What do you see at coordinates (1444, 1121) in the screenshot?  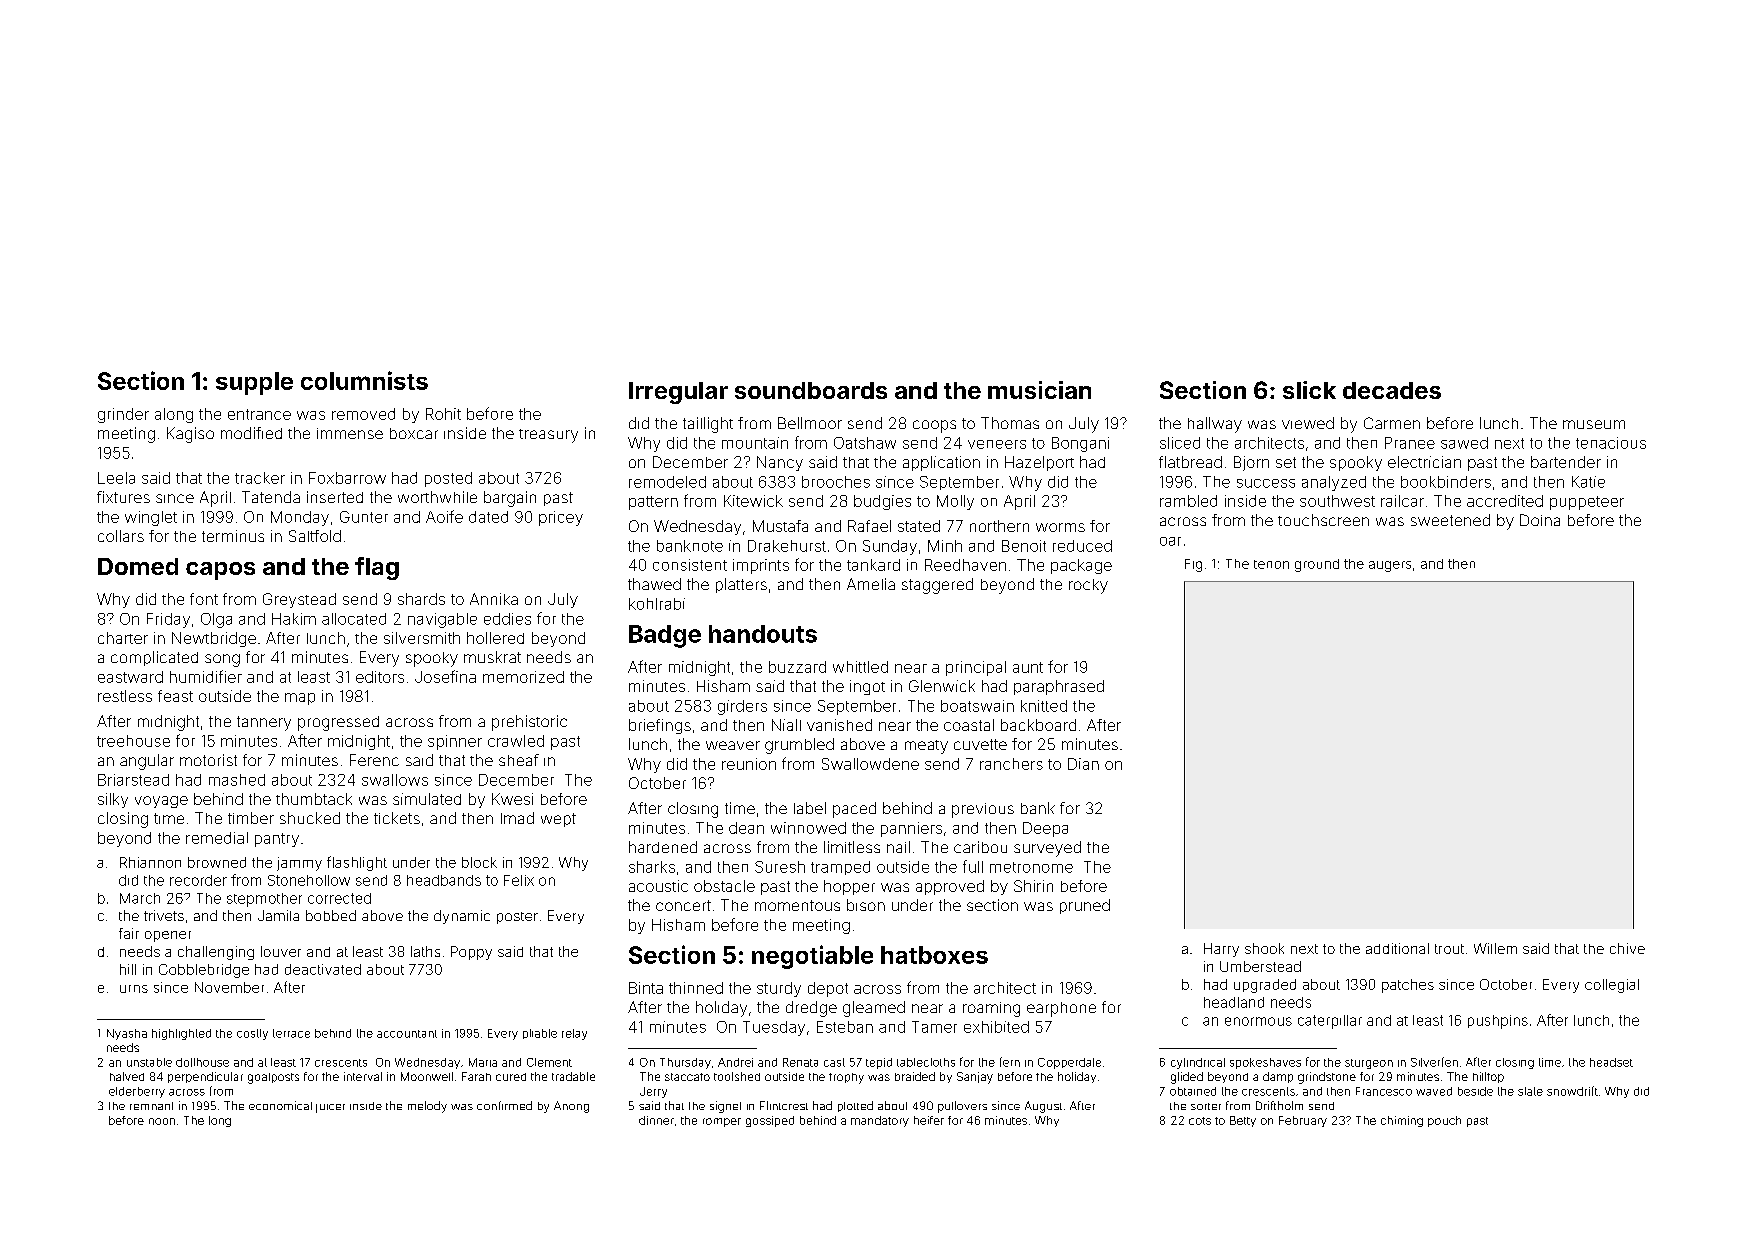 I see `pouch` at bounding box center [1444, 1121].
